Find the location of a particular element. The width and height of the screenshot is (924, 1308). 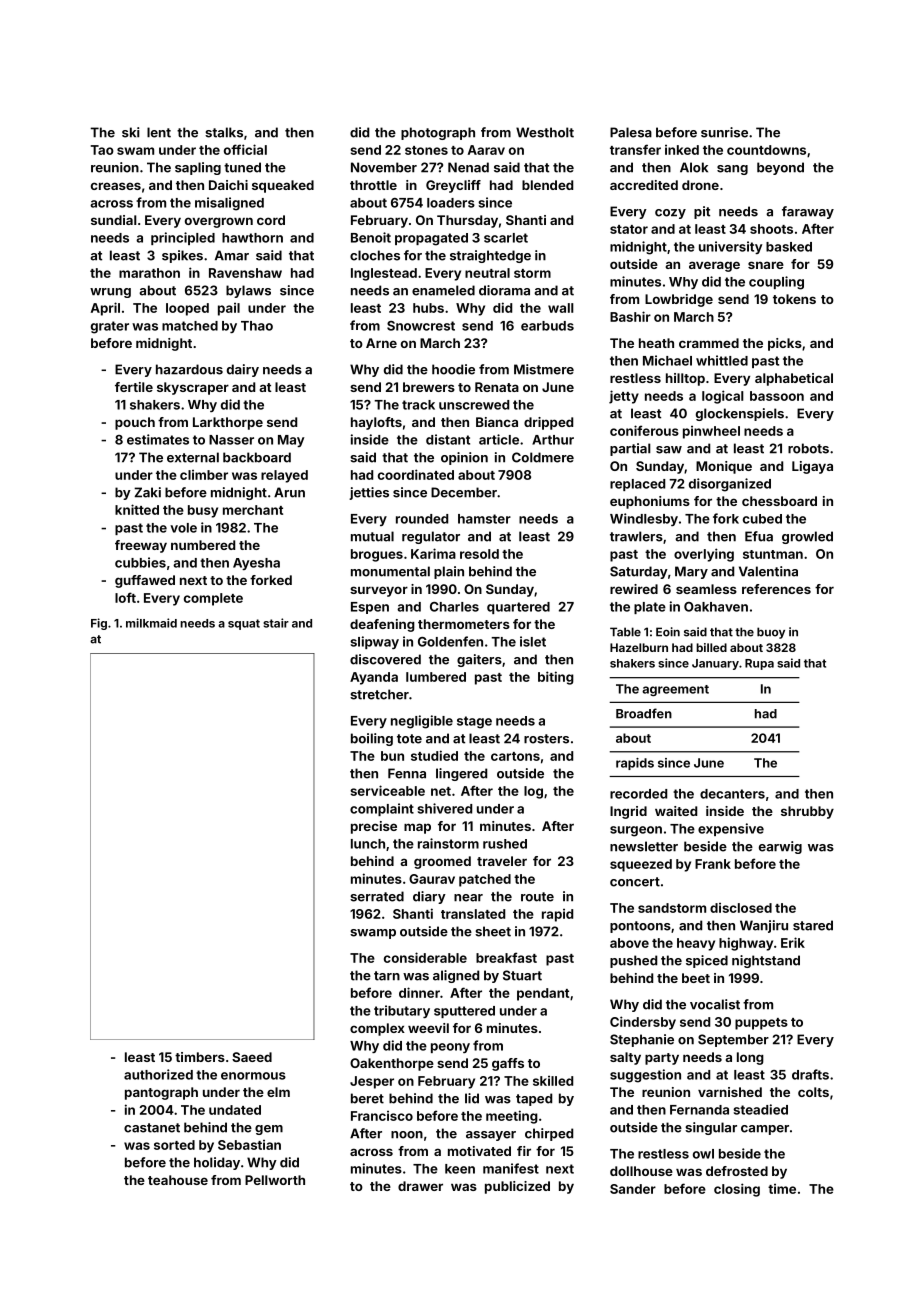

Tao is located at coordinates (102, 150).
